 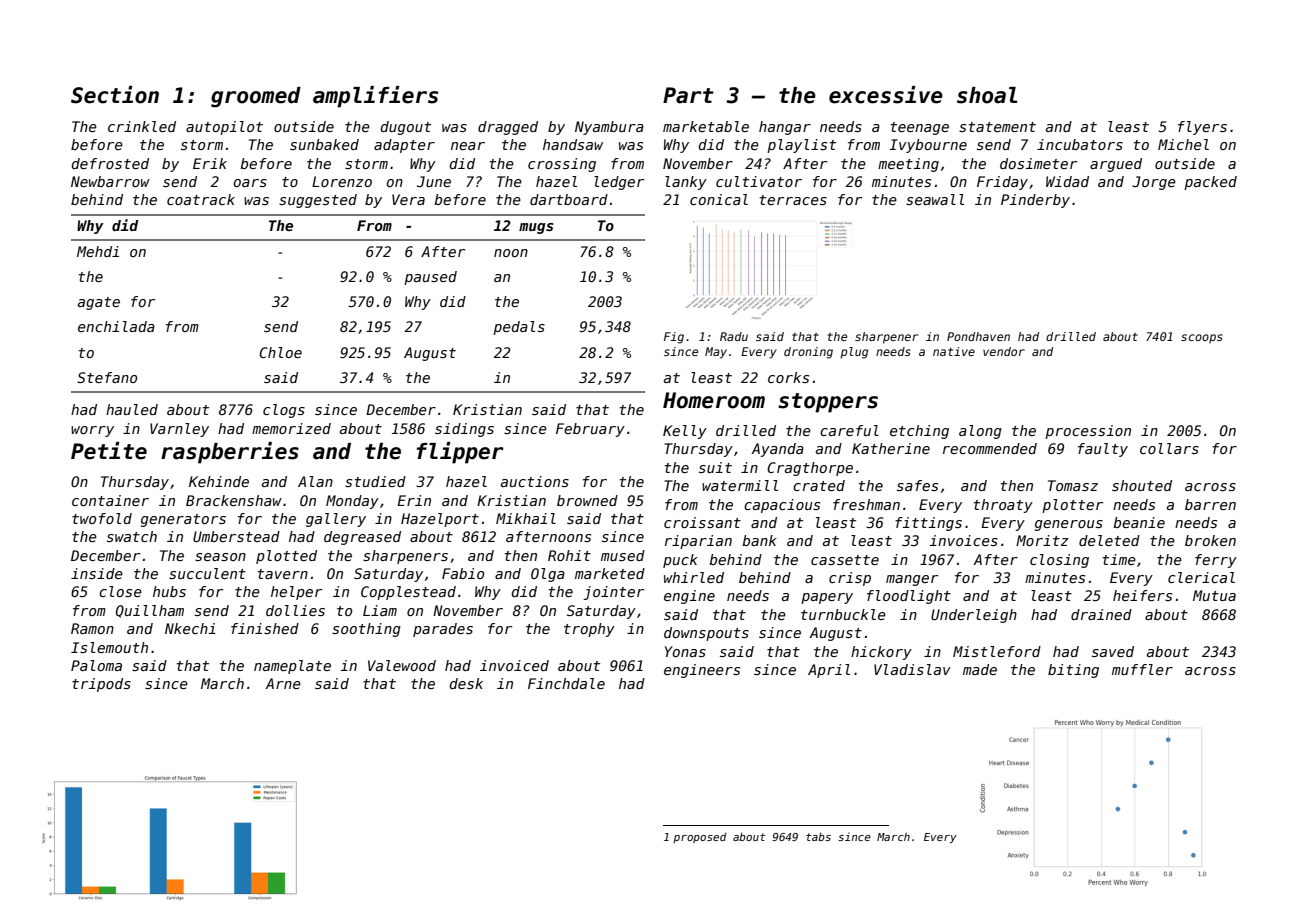 I want to click on Vladislav, so click(x=912, y=669).
